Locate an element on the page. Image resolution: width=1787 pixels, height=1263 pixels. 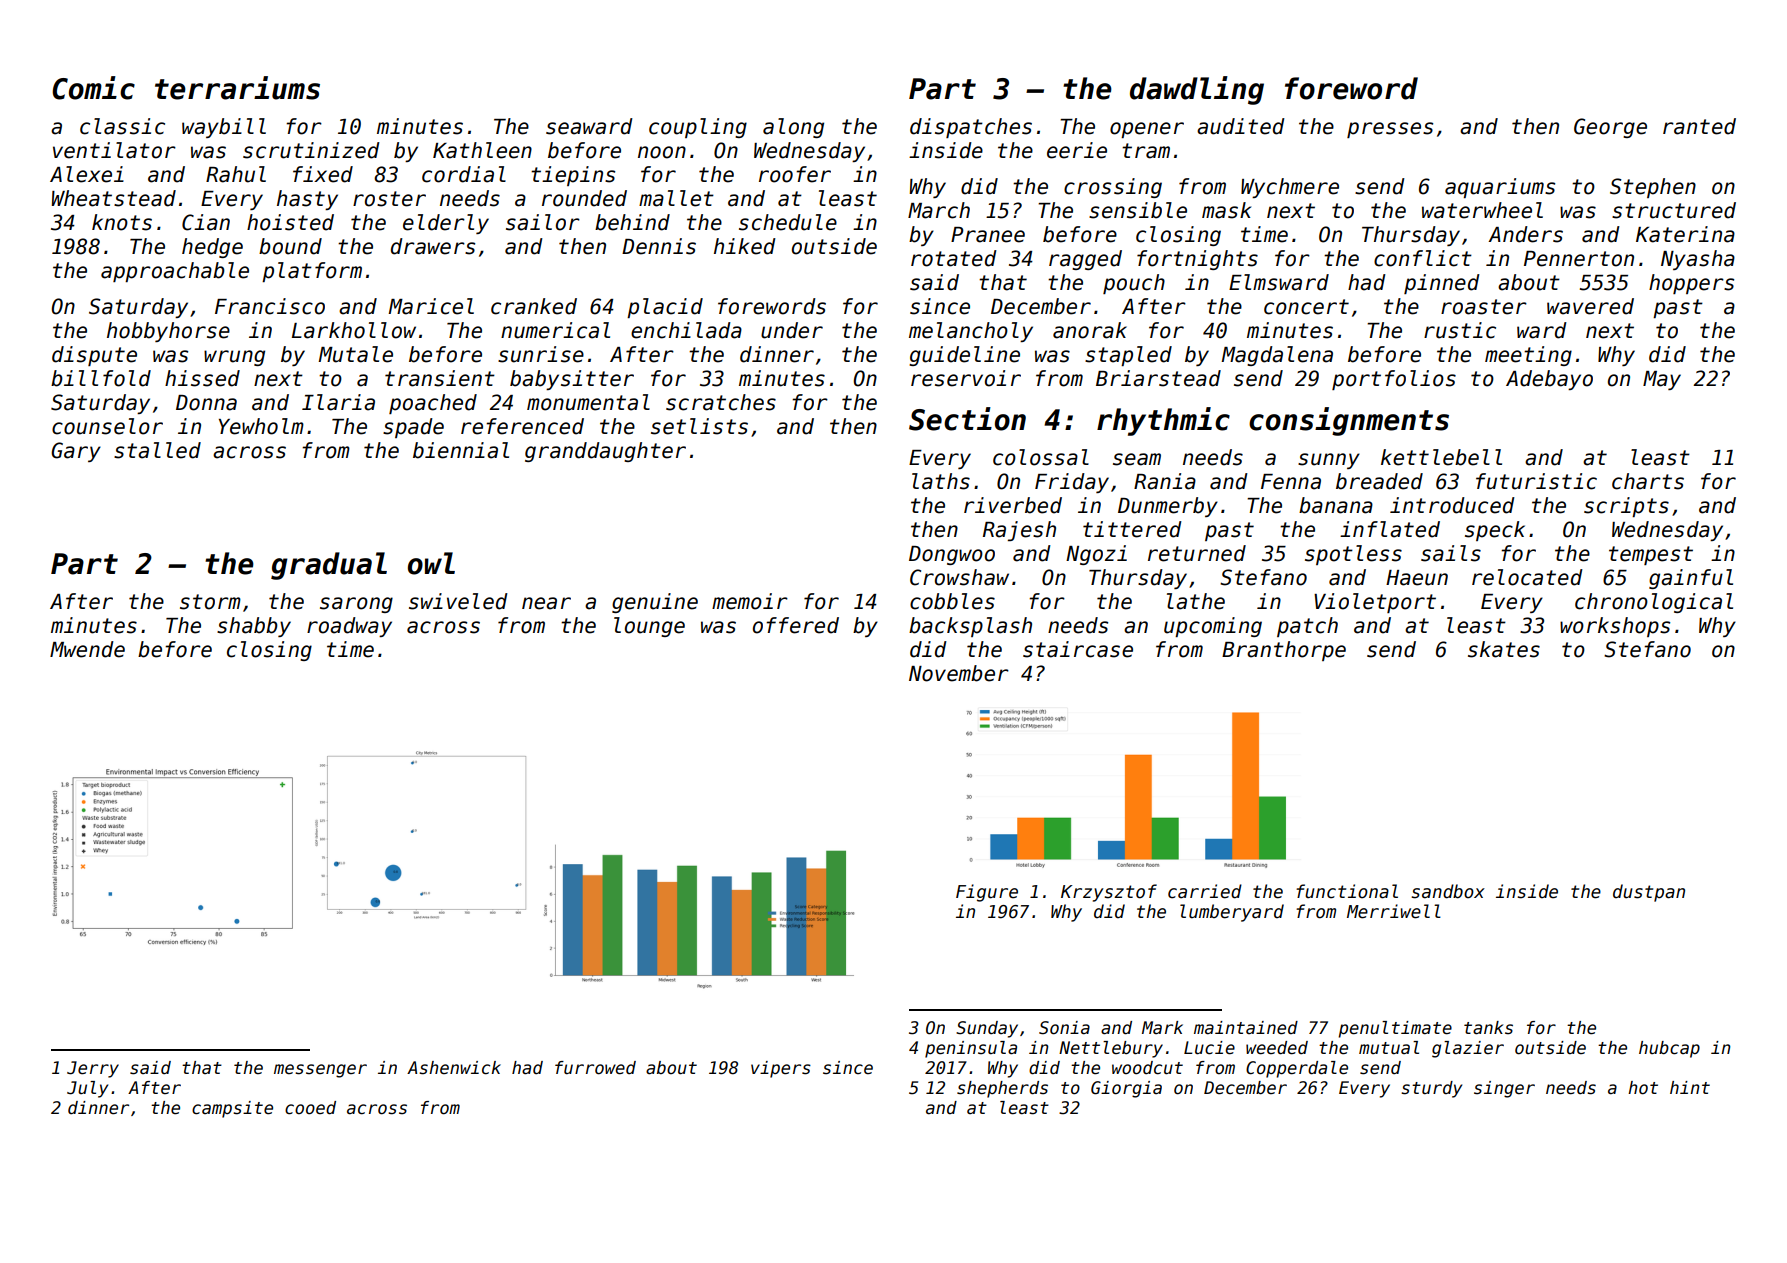
cooed is located at coordinates (310, 1108).
